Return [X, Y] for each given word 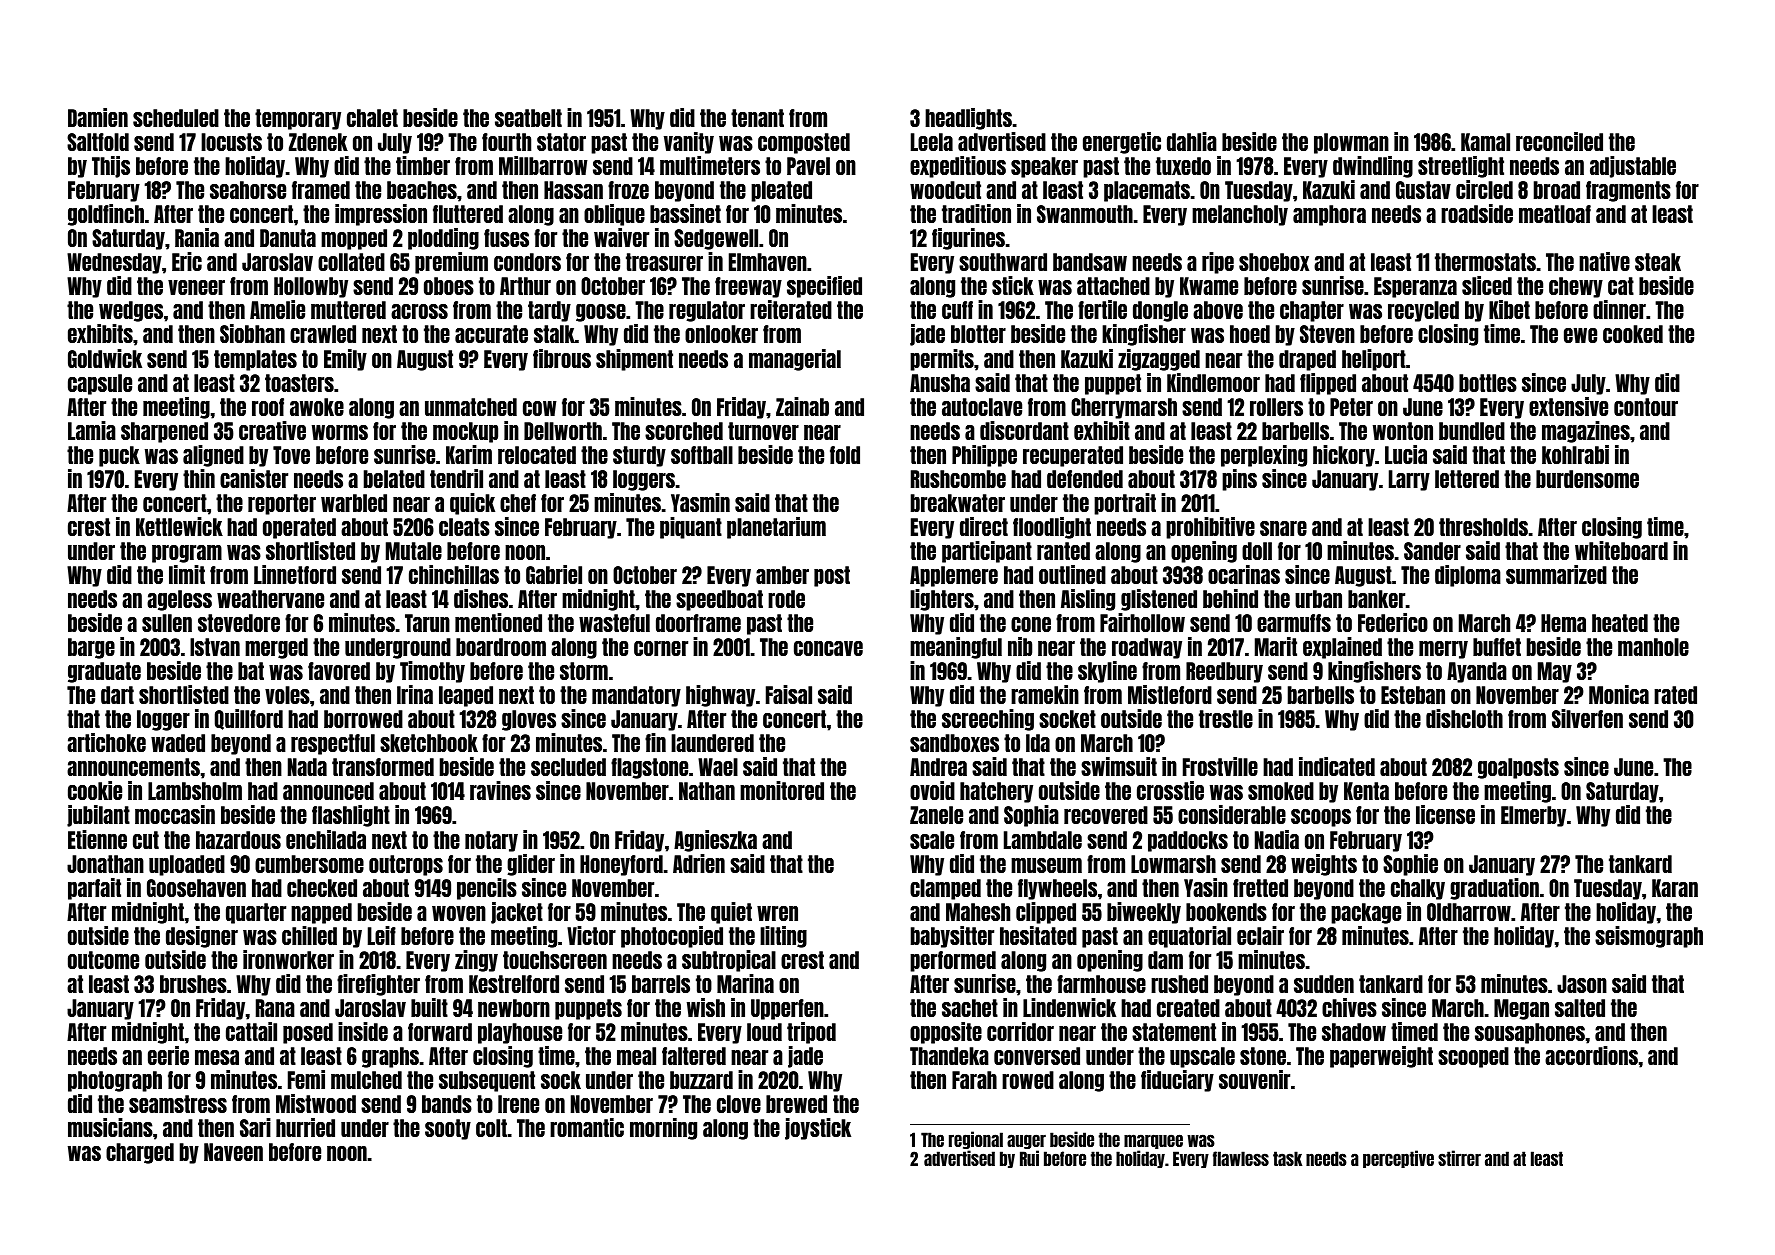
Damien [98, 117]
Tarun [427, 623]
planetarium [776, 528]
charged [140, 1153]
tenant [757, 118]
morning [663, 1129]
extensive [1568, 406]
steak [1658, 262]
